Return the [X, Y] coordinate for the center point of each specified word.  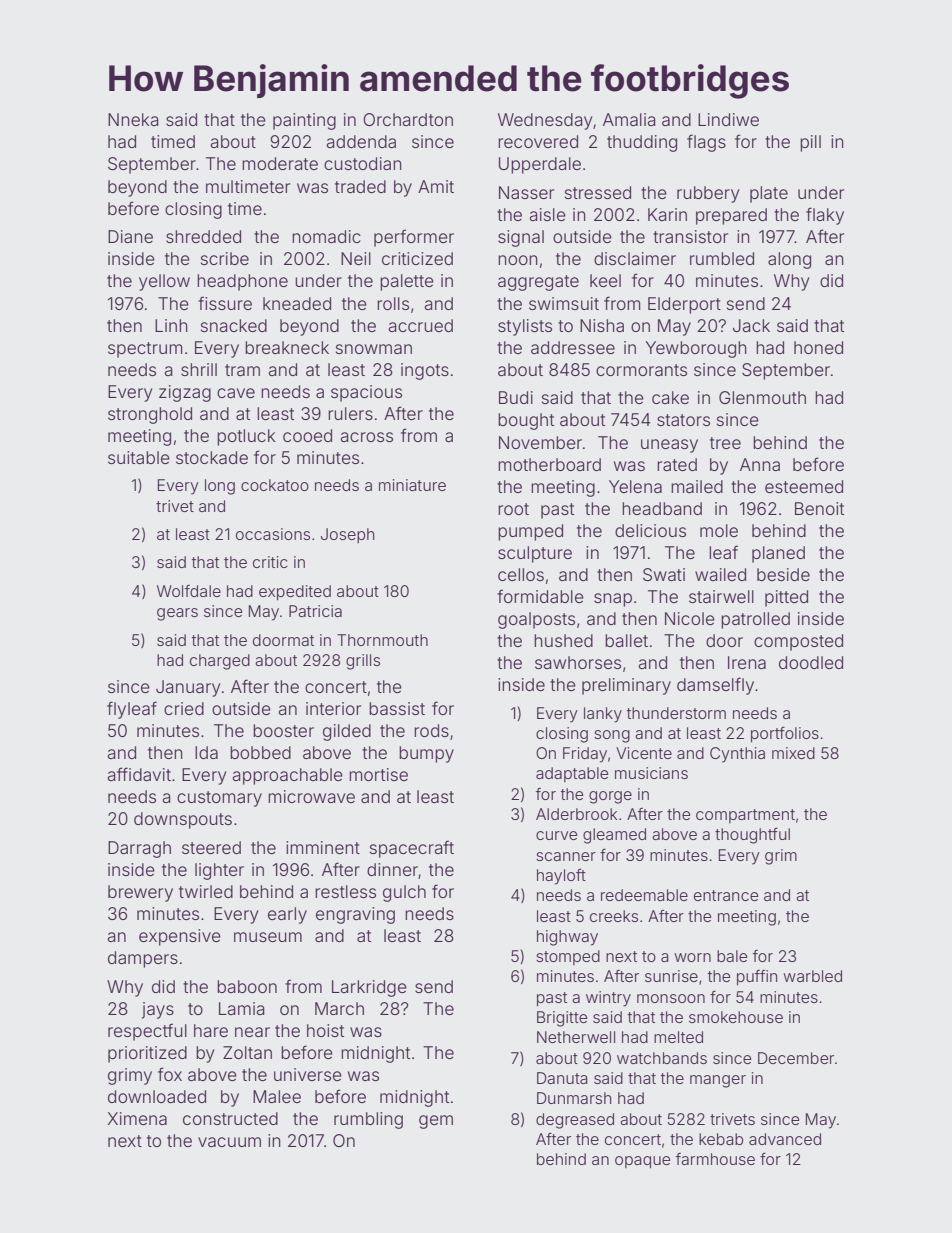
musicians [651, 773]
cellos [521, 574]
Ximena [137, 1118]
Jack [751, 325]
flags [706, 143]
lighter [219, 871]
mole [719, 530]
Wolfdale [189, 591]
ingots [425, 371]
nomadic [326, 236]
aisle [548, 214]
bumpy [426, 754]
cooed [307, 435]
